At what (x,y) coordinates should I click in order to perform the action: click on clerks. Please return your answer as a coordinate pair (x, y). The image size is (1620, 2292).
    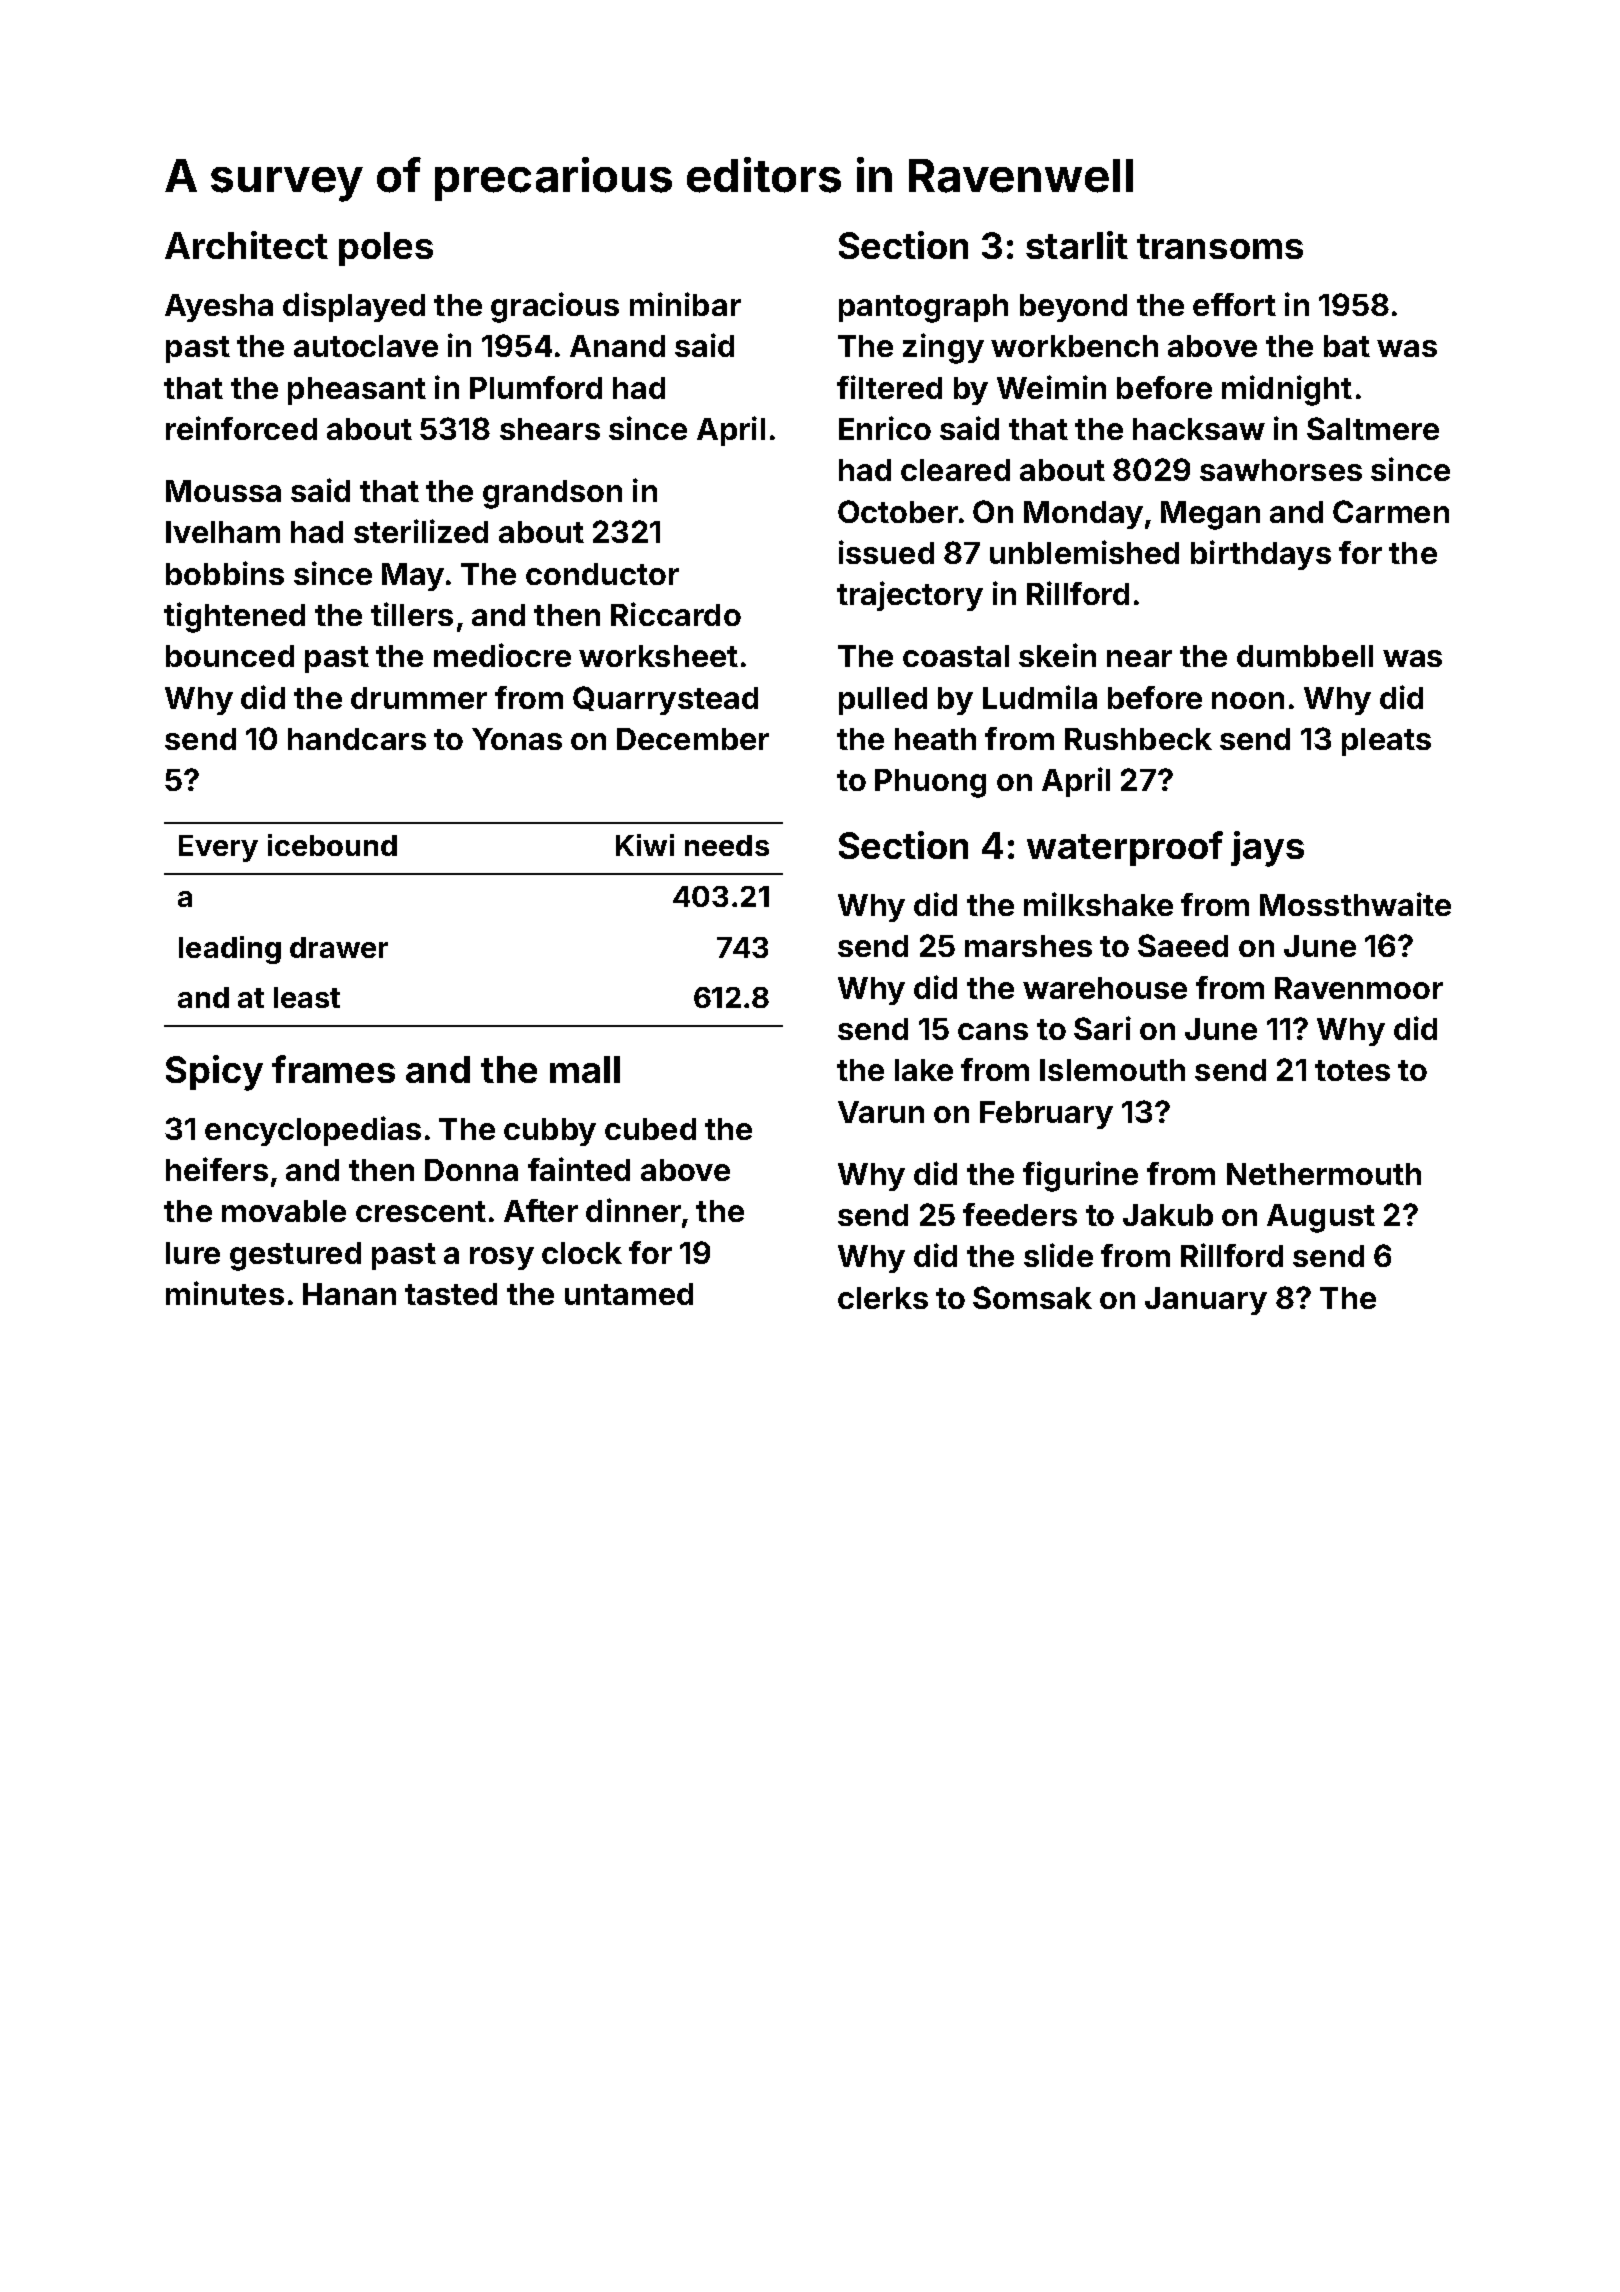
    Looking at the image, I should click on (883, 1298).
